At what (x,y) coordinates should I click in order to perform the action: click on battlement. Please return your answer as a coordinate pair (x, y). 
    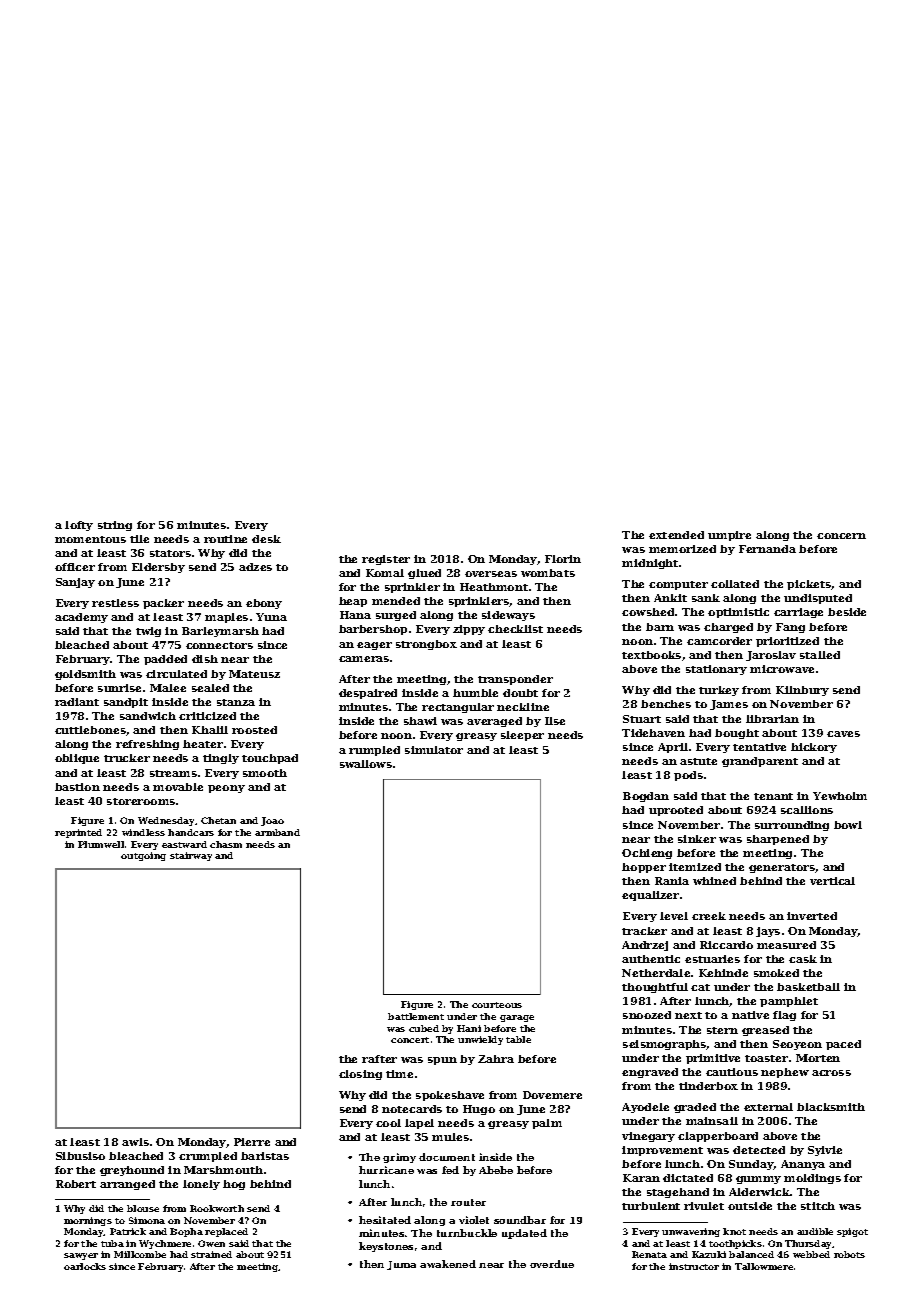
    Looking at the image, I should click on (416, 1016).
